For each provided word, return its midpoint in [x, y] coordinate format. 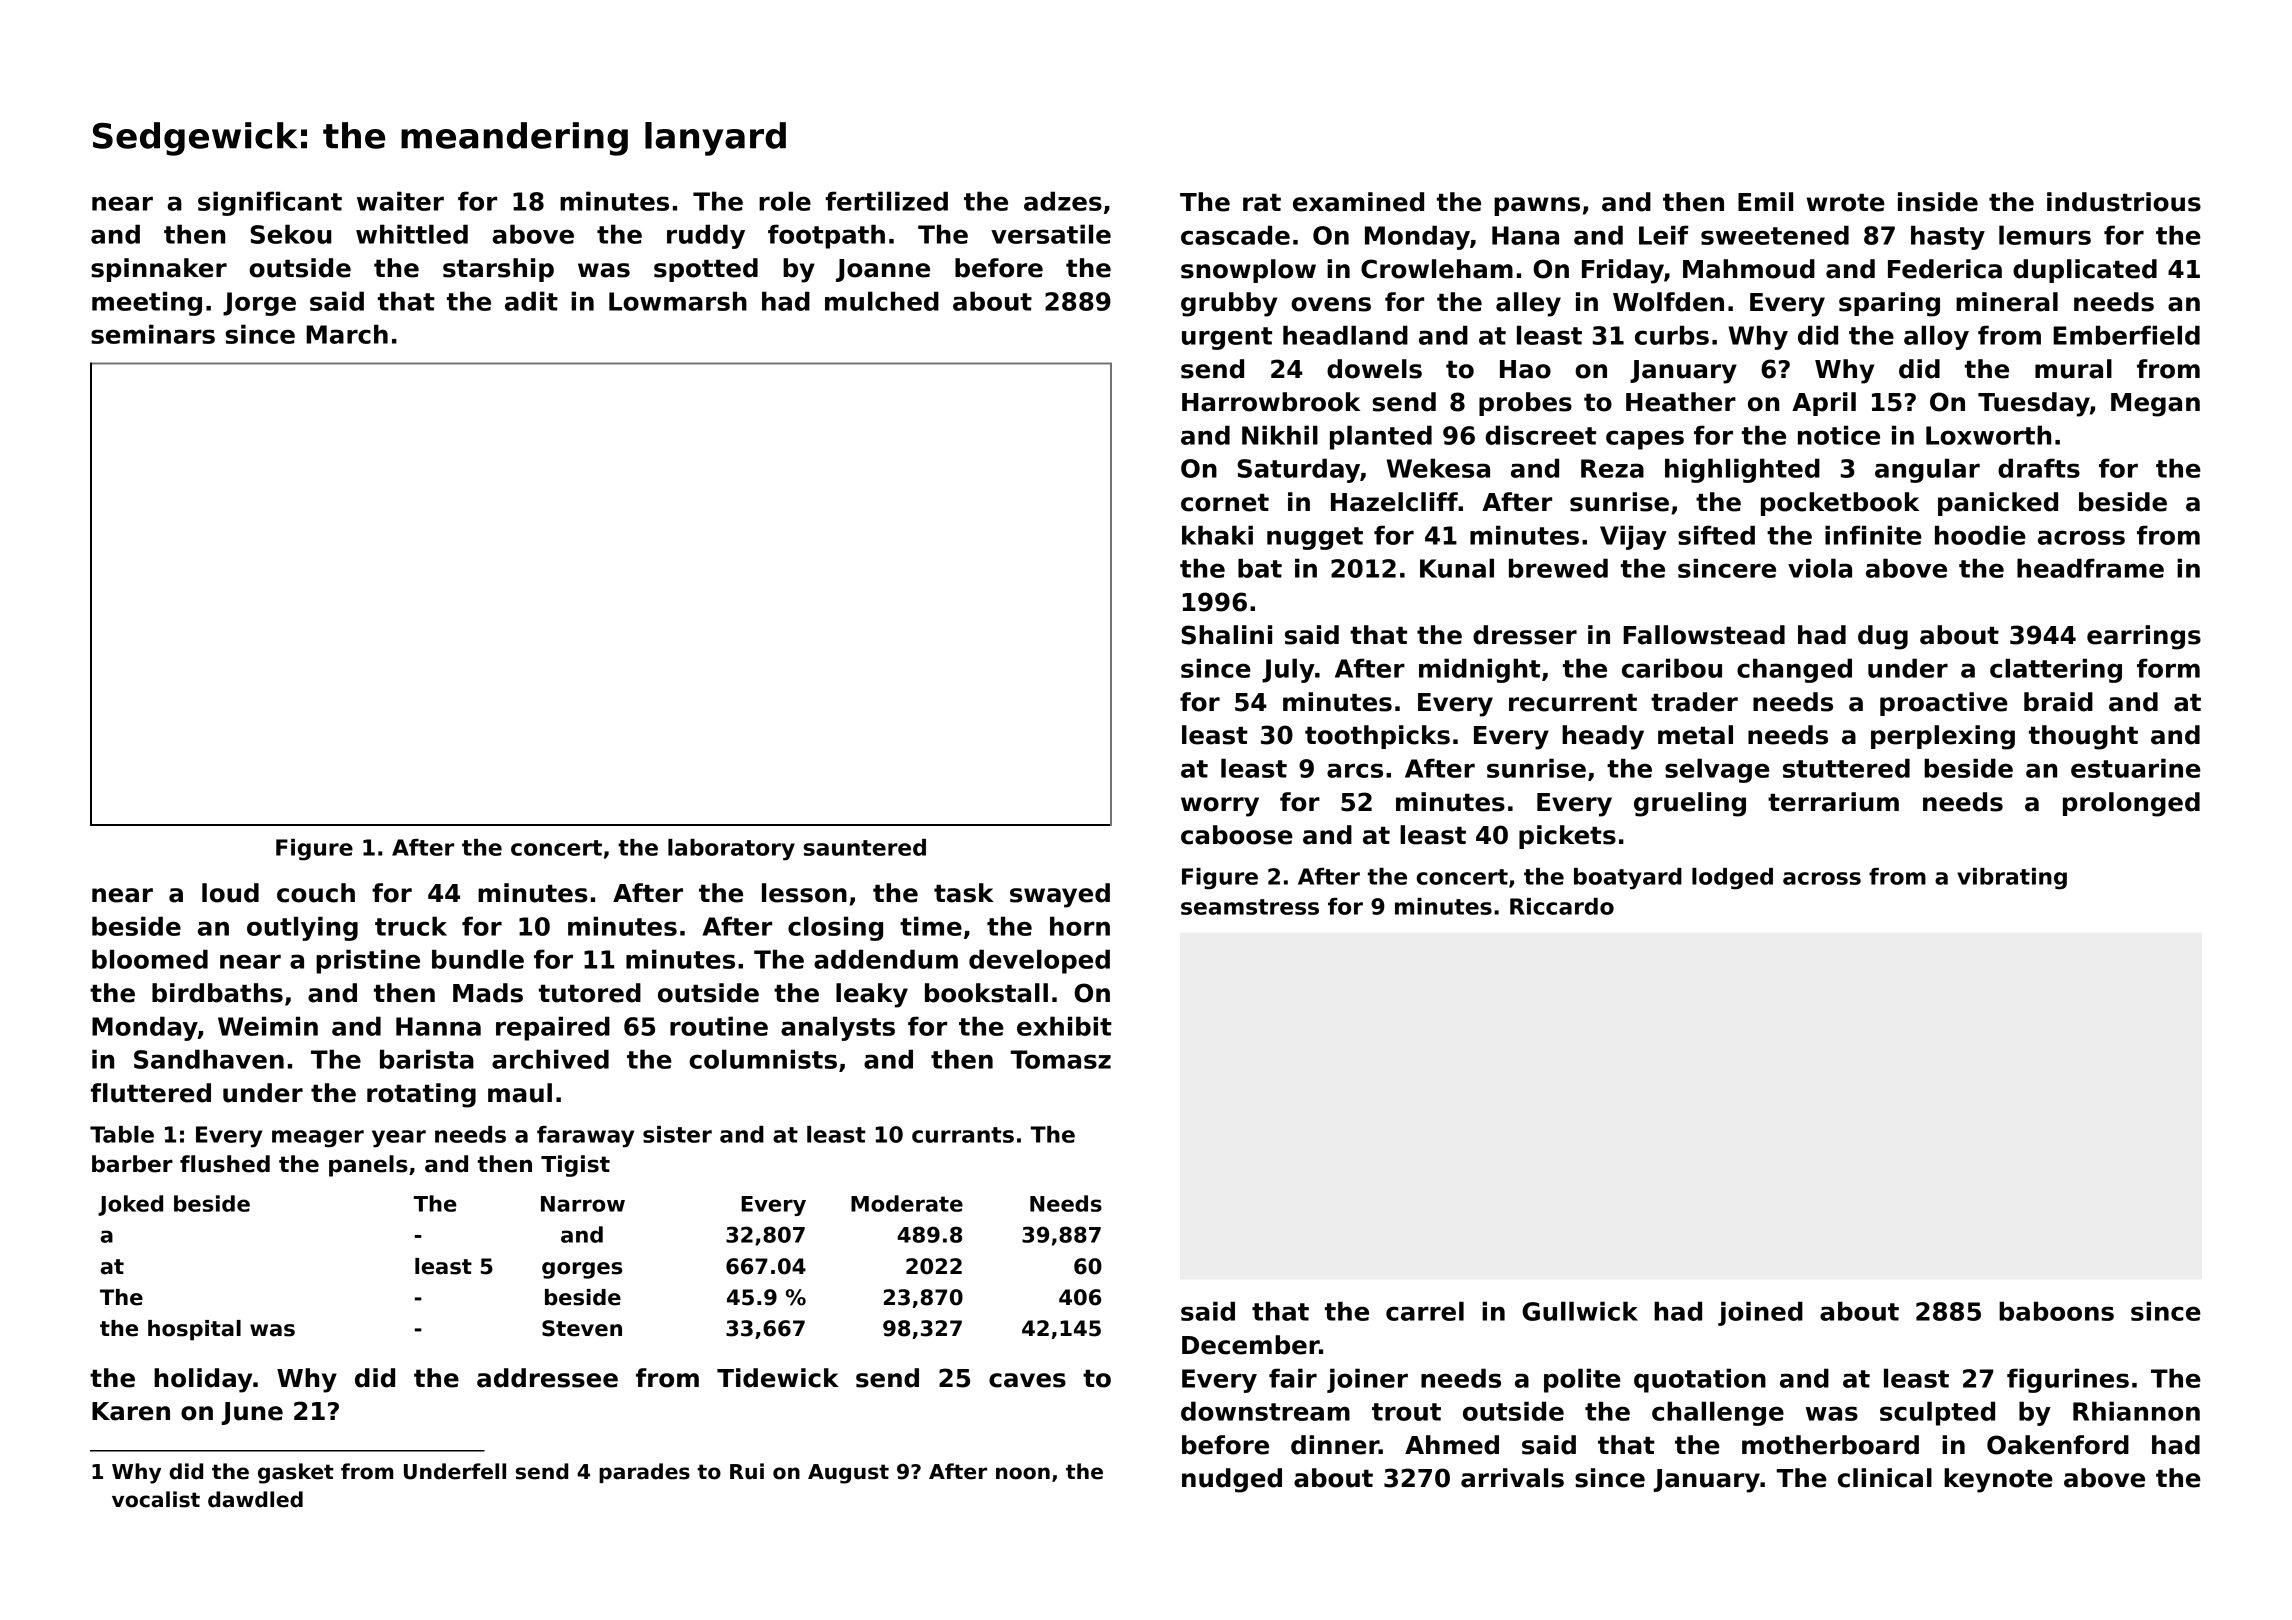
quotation [1700, 1380]
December [1250, 1345]
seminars [153, 334]
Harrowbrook [1271, 402]
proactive [1944, 704]
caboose [1237, 835]
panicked [1998, 504]
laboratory [731, 850]
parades [644, 1473]
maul [520, 1093]
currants [963, 1135]
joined [1760, 1313]
